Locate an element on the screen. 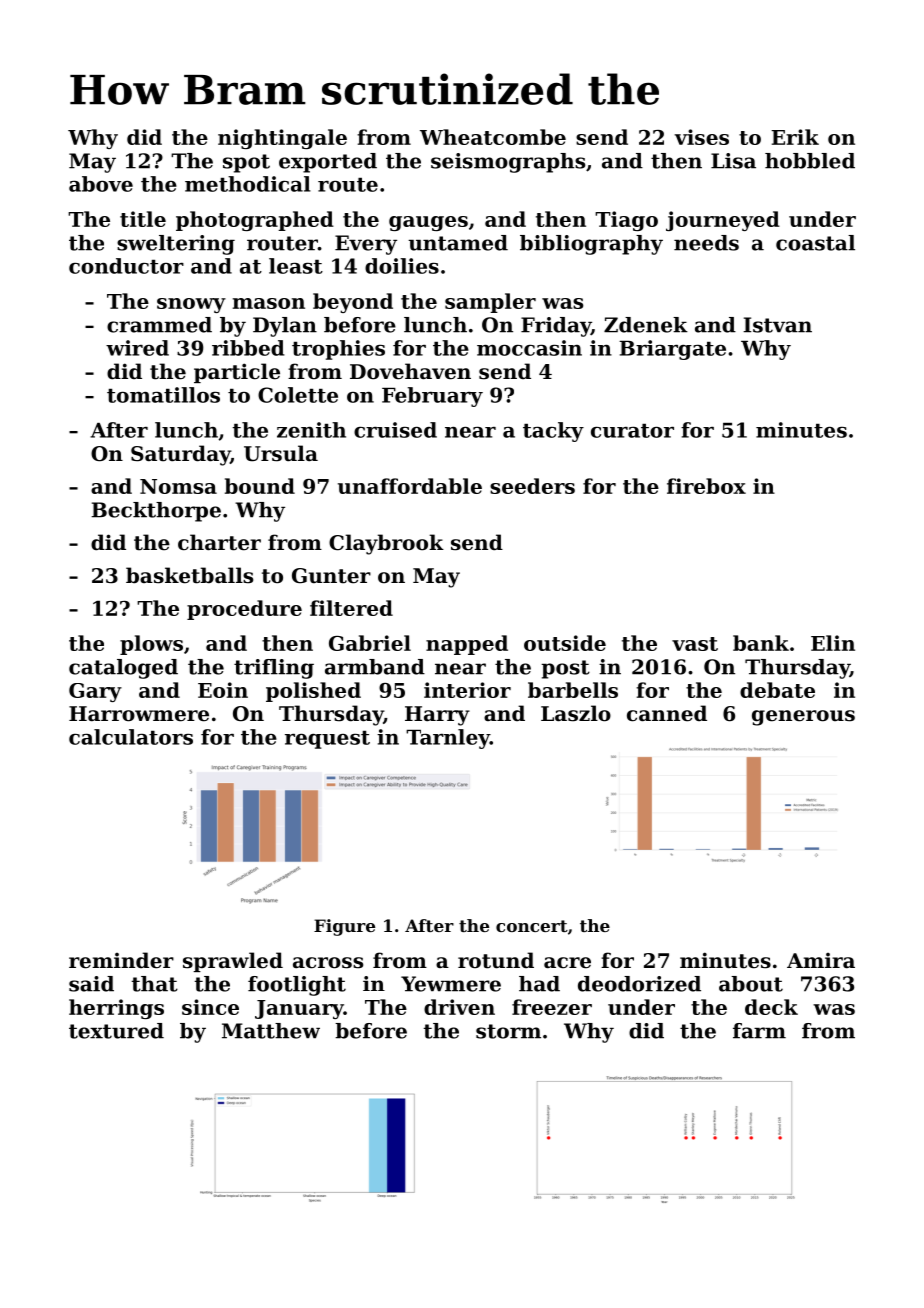 Image resolution: width=924 pixels, height=1308 pixels. bank is located at coordinates (761, 643).
